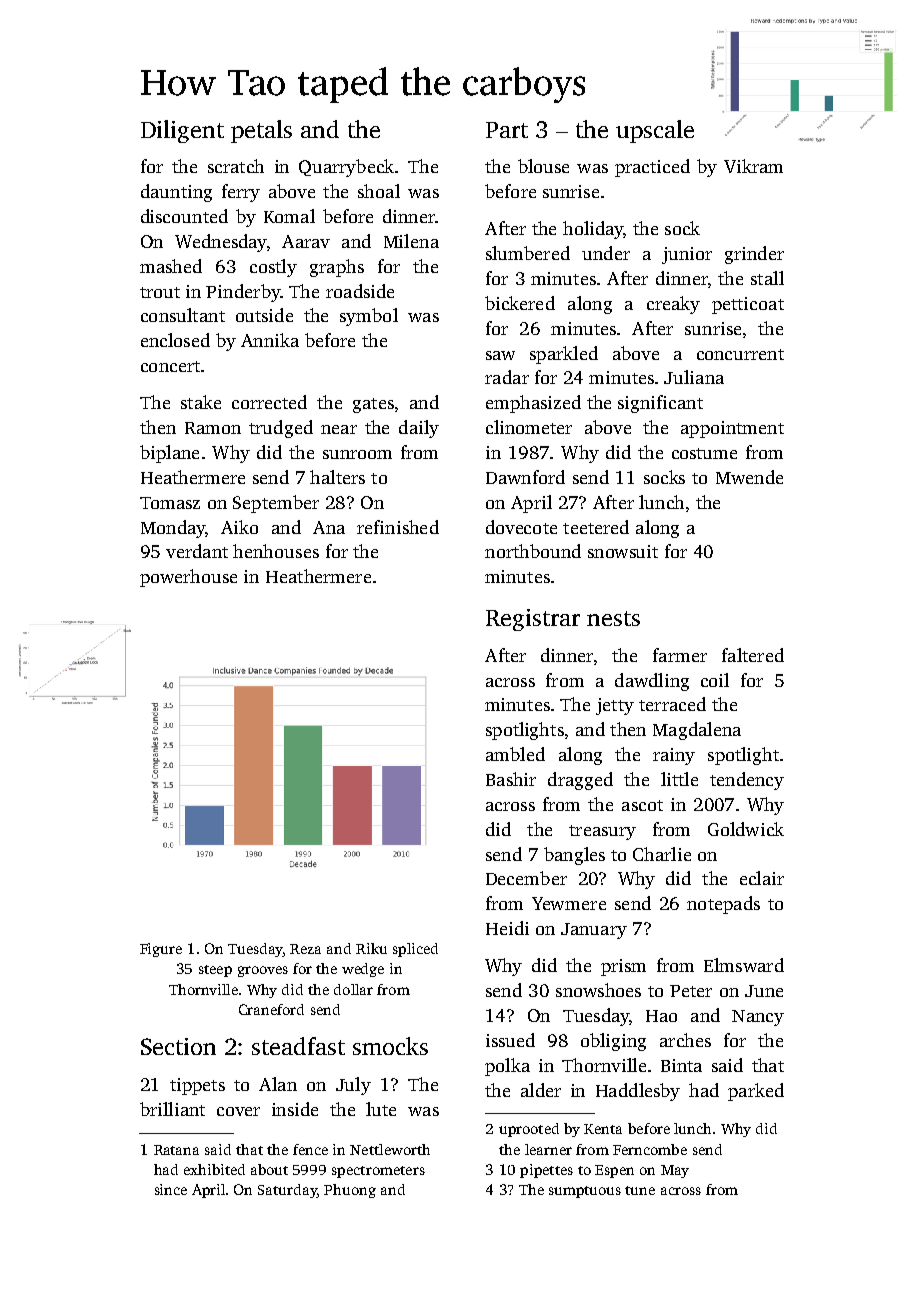  Describe the element at coordinates (753, 166) in the page. I see `Vikram` at that location.
